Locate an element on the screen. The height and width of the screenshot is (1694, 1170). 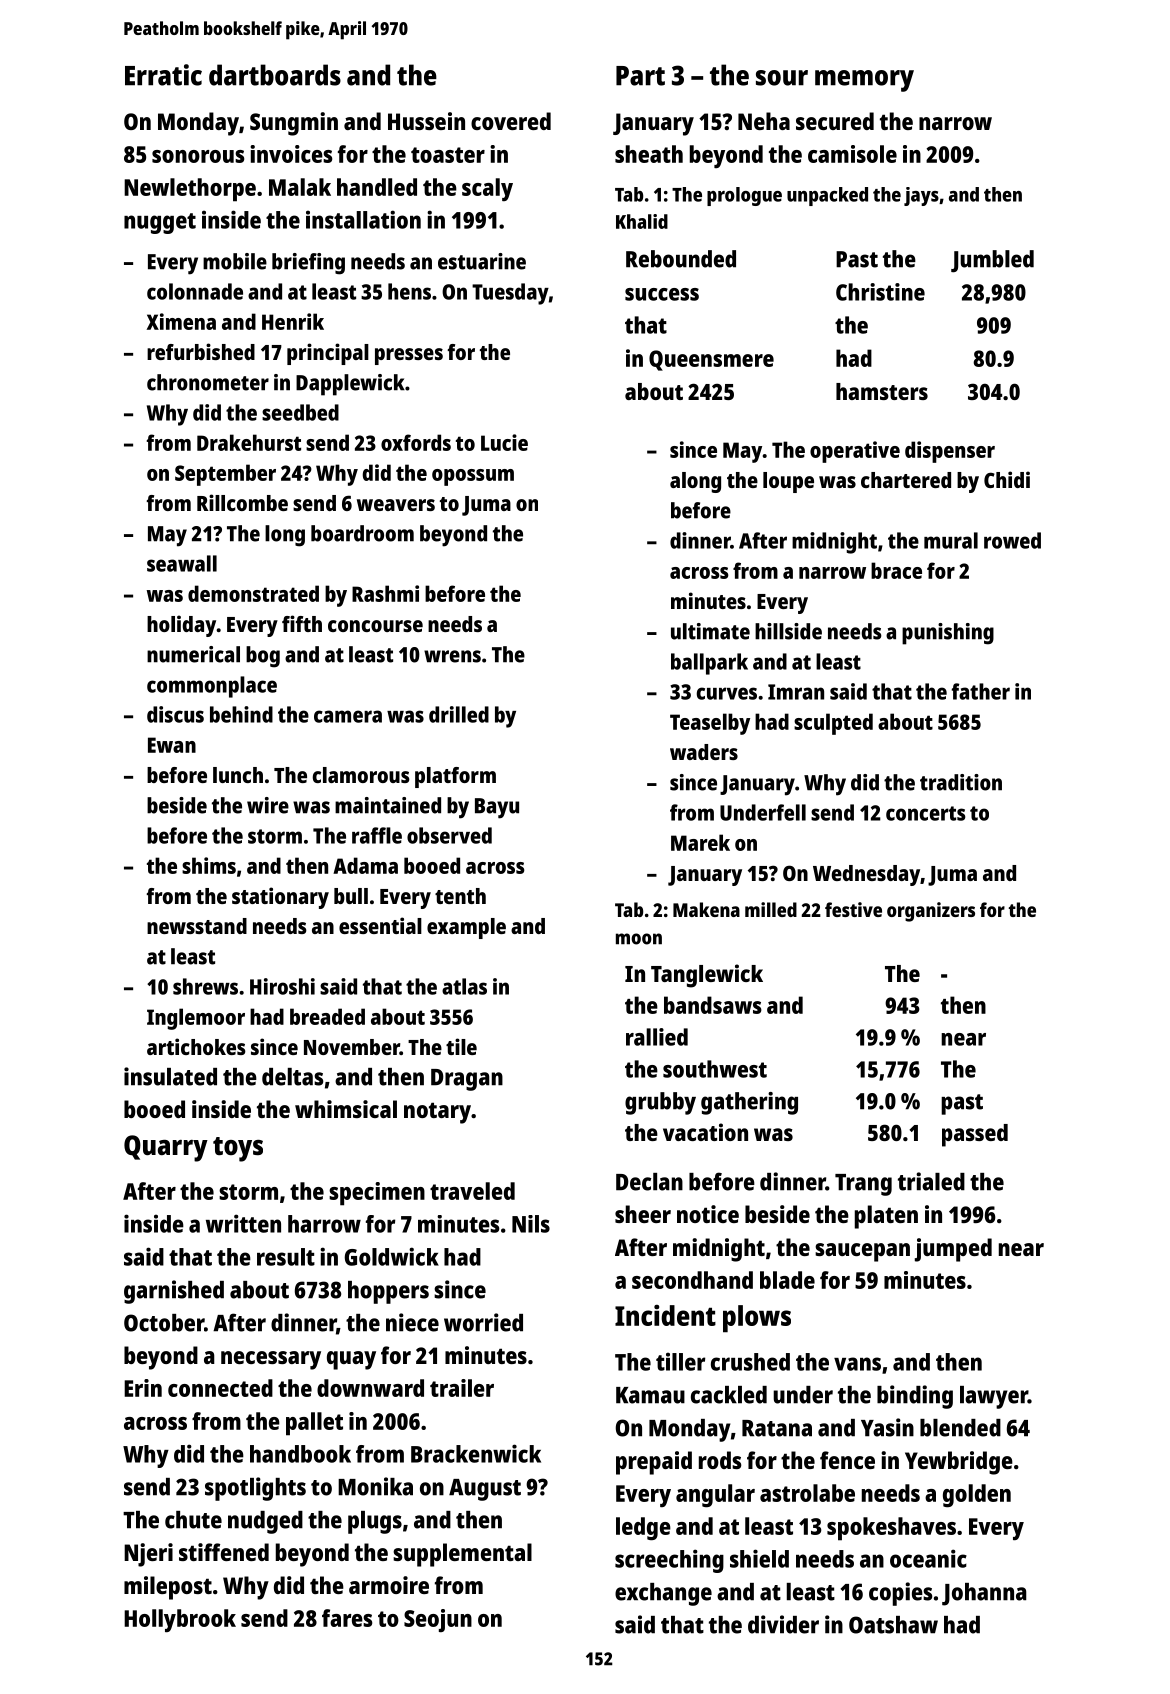
ultimate is located at coordinates (710, 631).
